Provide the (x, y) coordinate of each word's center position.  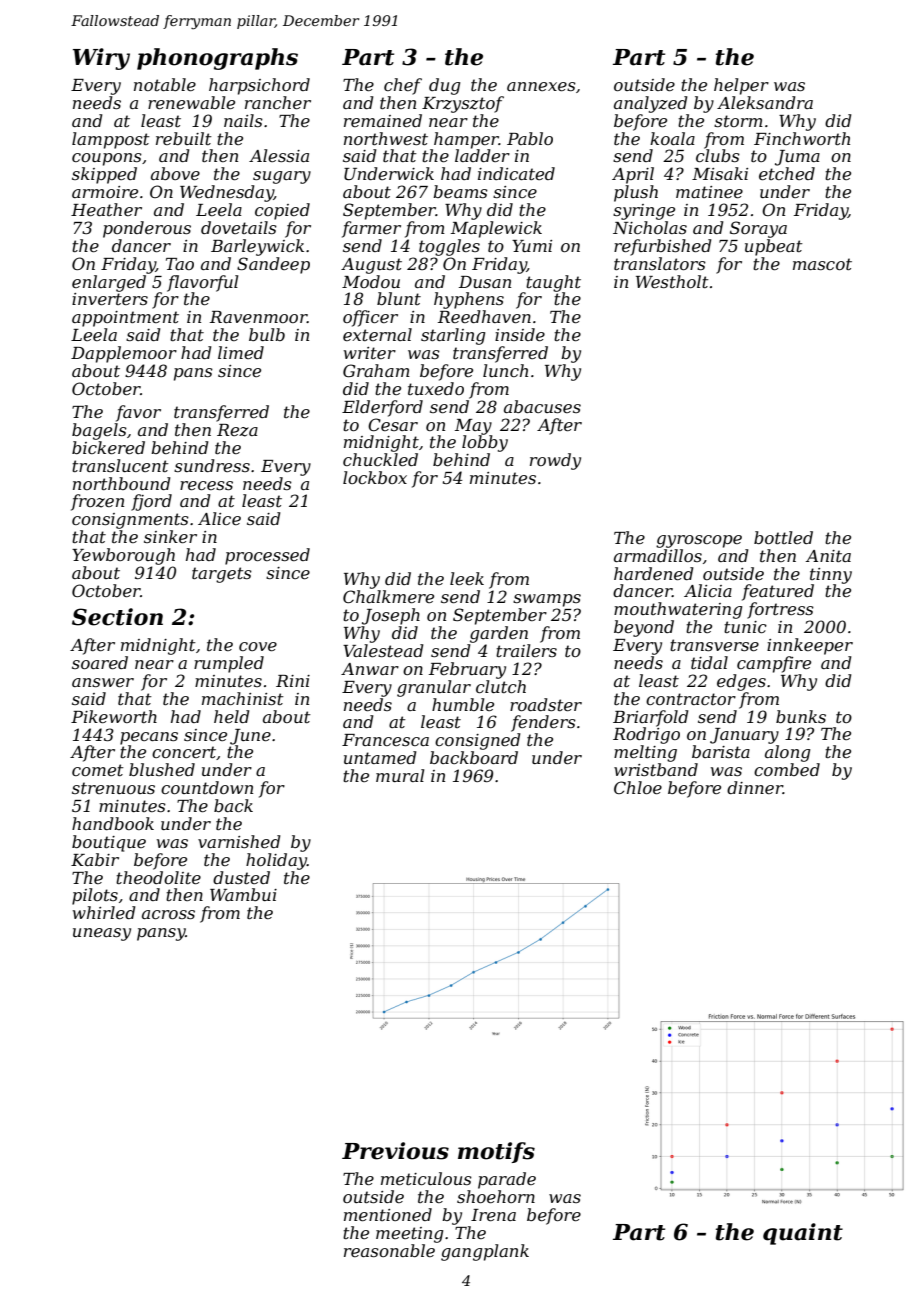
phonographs (217, 59)
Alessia (279, 155)
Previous (395, 1151)
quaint (803, 1234)
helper (741, 86)
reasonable (389, 1250)
